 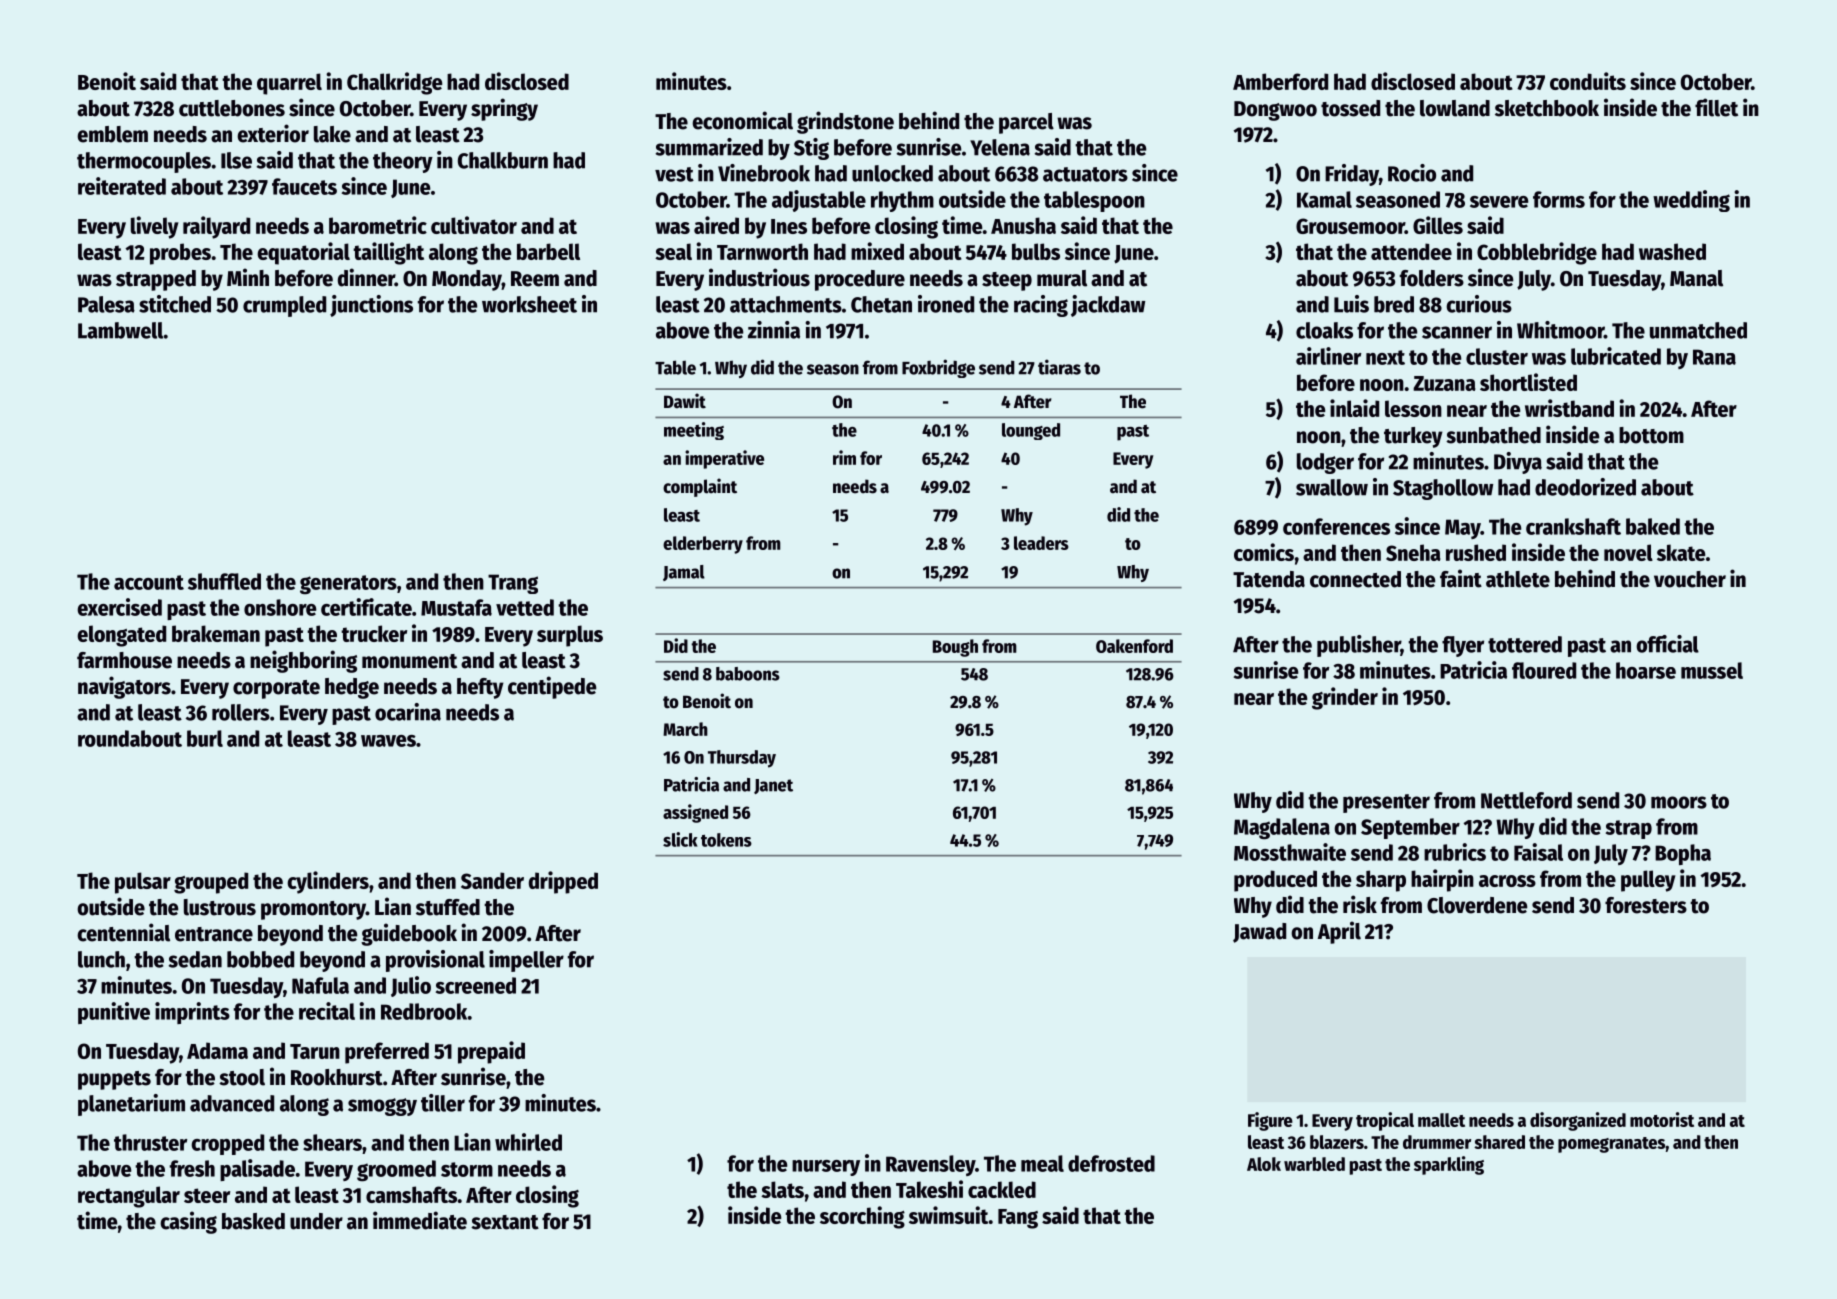 What do you see at coordinates (1716, 107) in the document?
I see `fillet` at bounding box center [1716, 107].
